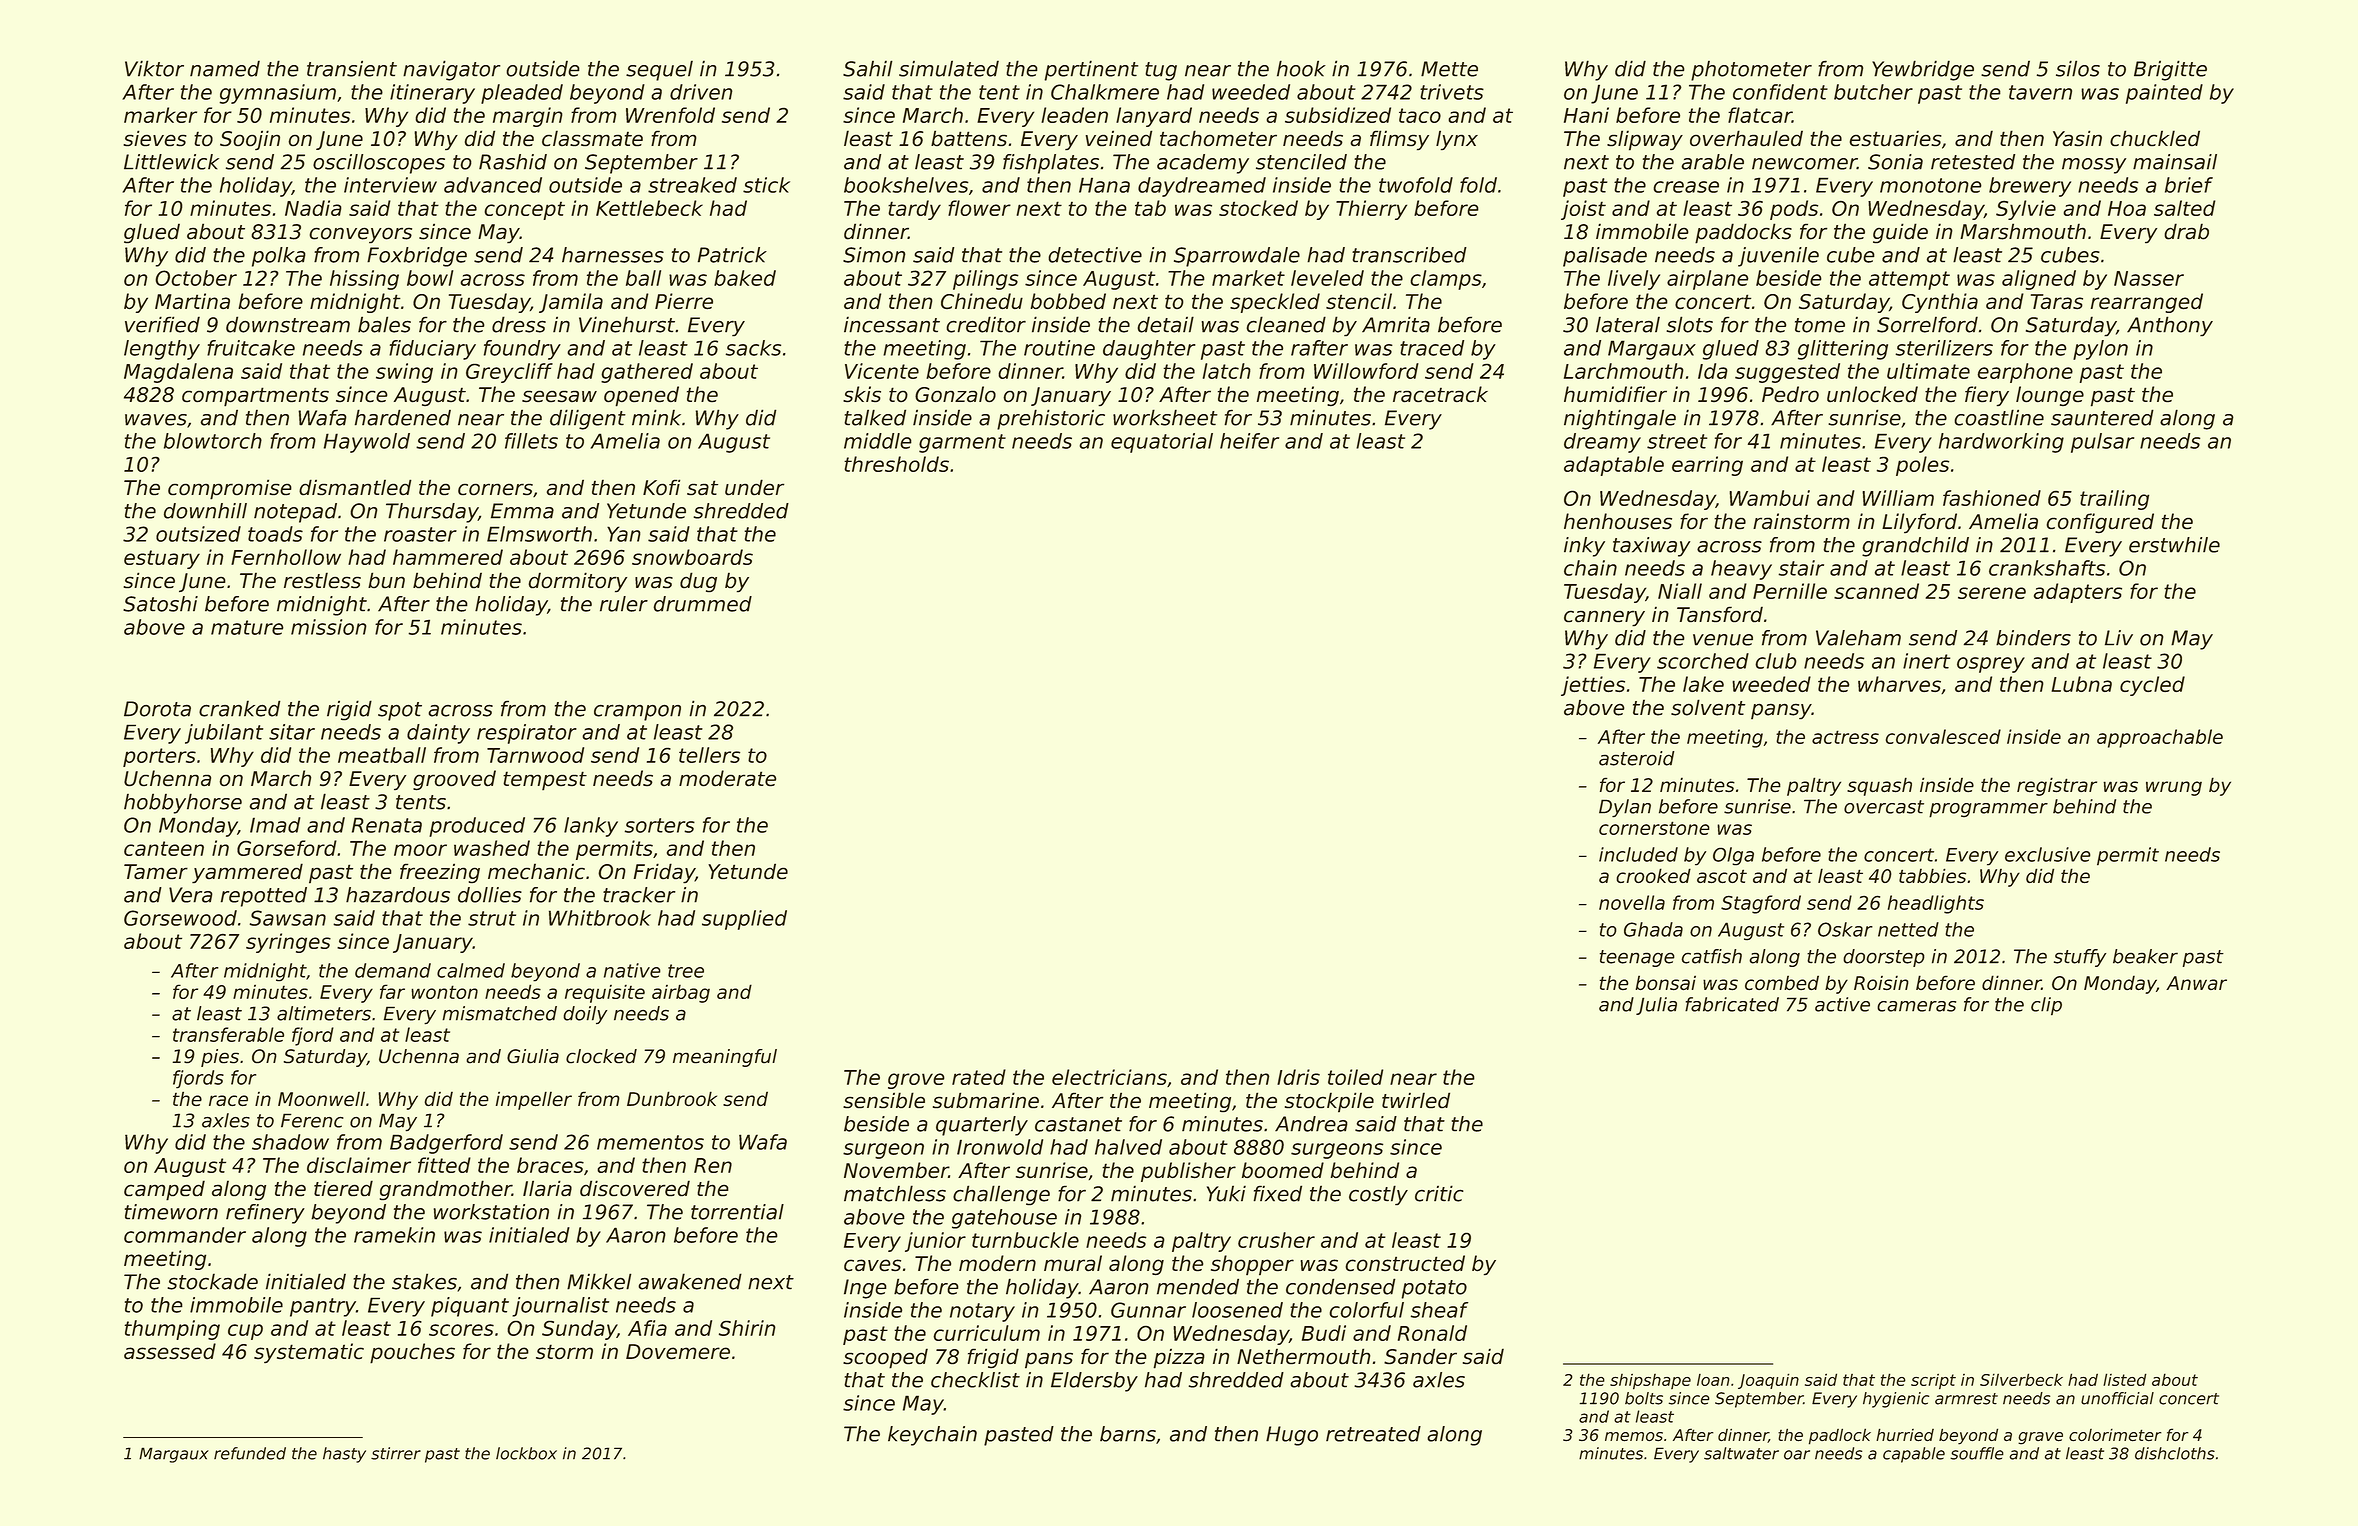 The width and height of the screenshot is (2358, 1526). Describe the element at coordinates (2078, 593) in the screenshot. I see `adapters` at that location.
